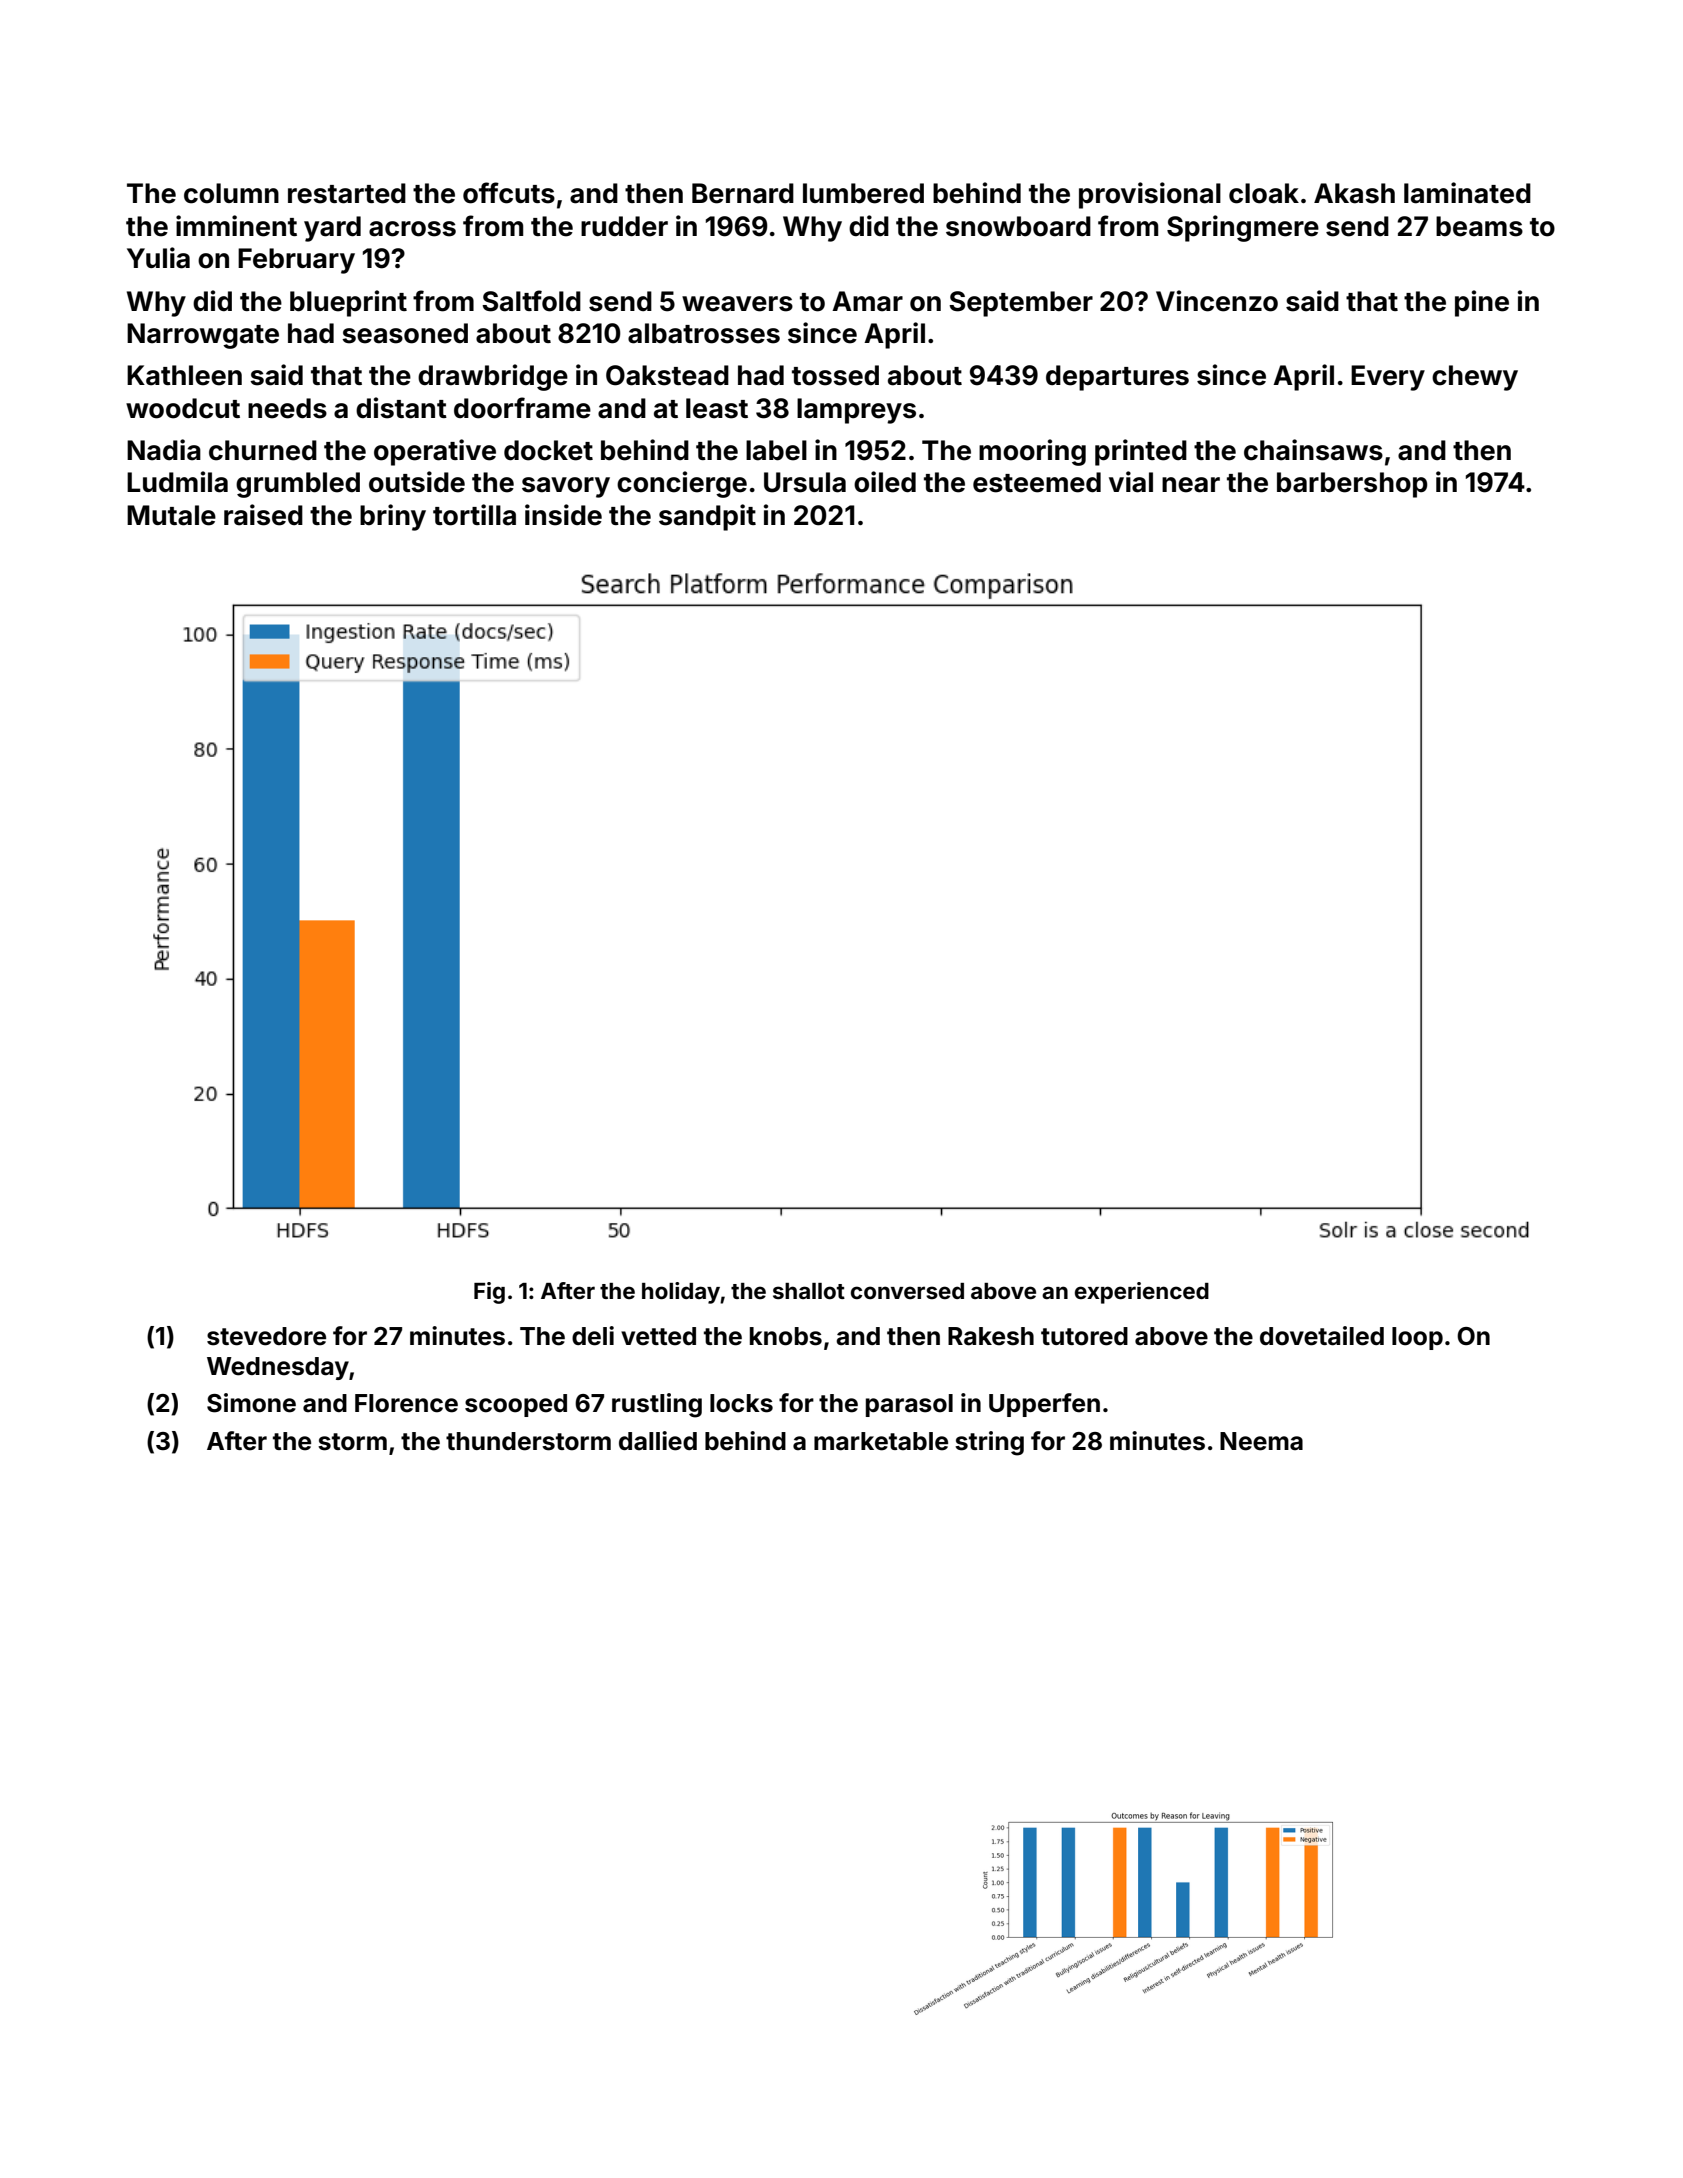 The width and height of the screenshot is (1683, 2178). What do you see at coordinates (1142, 1293) in the screenshot?
I see `experienced` at bounding box center [1142, 1293].
